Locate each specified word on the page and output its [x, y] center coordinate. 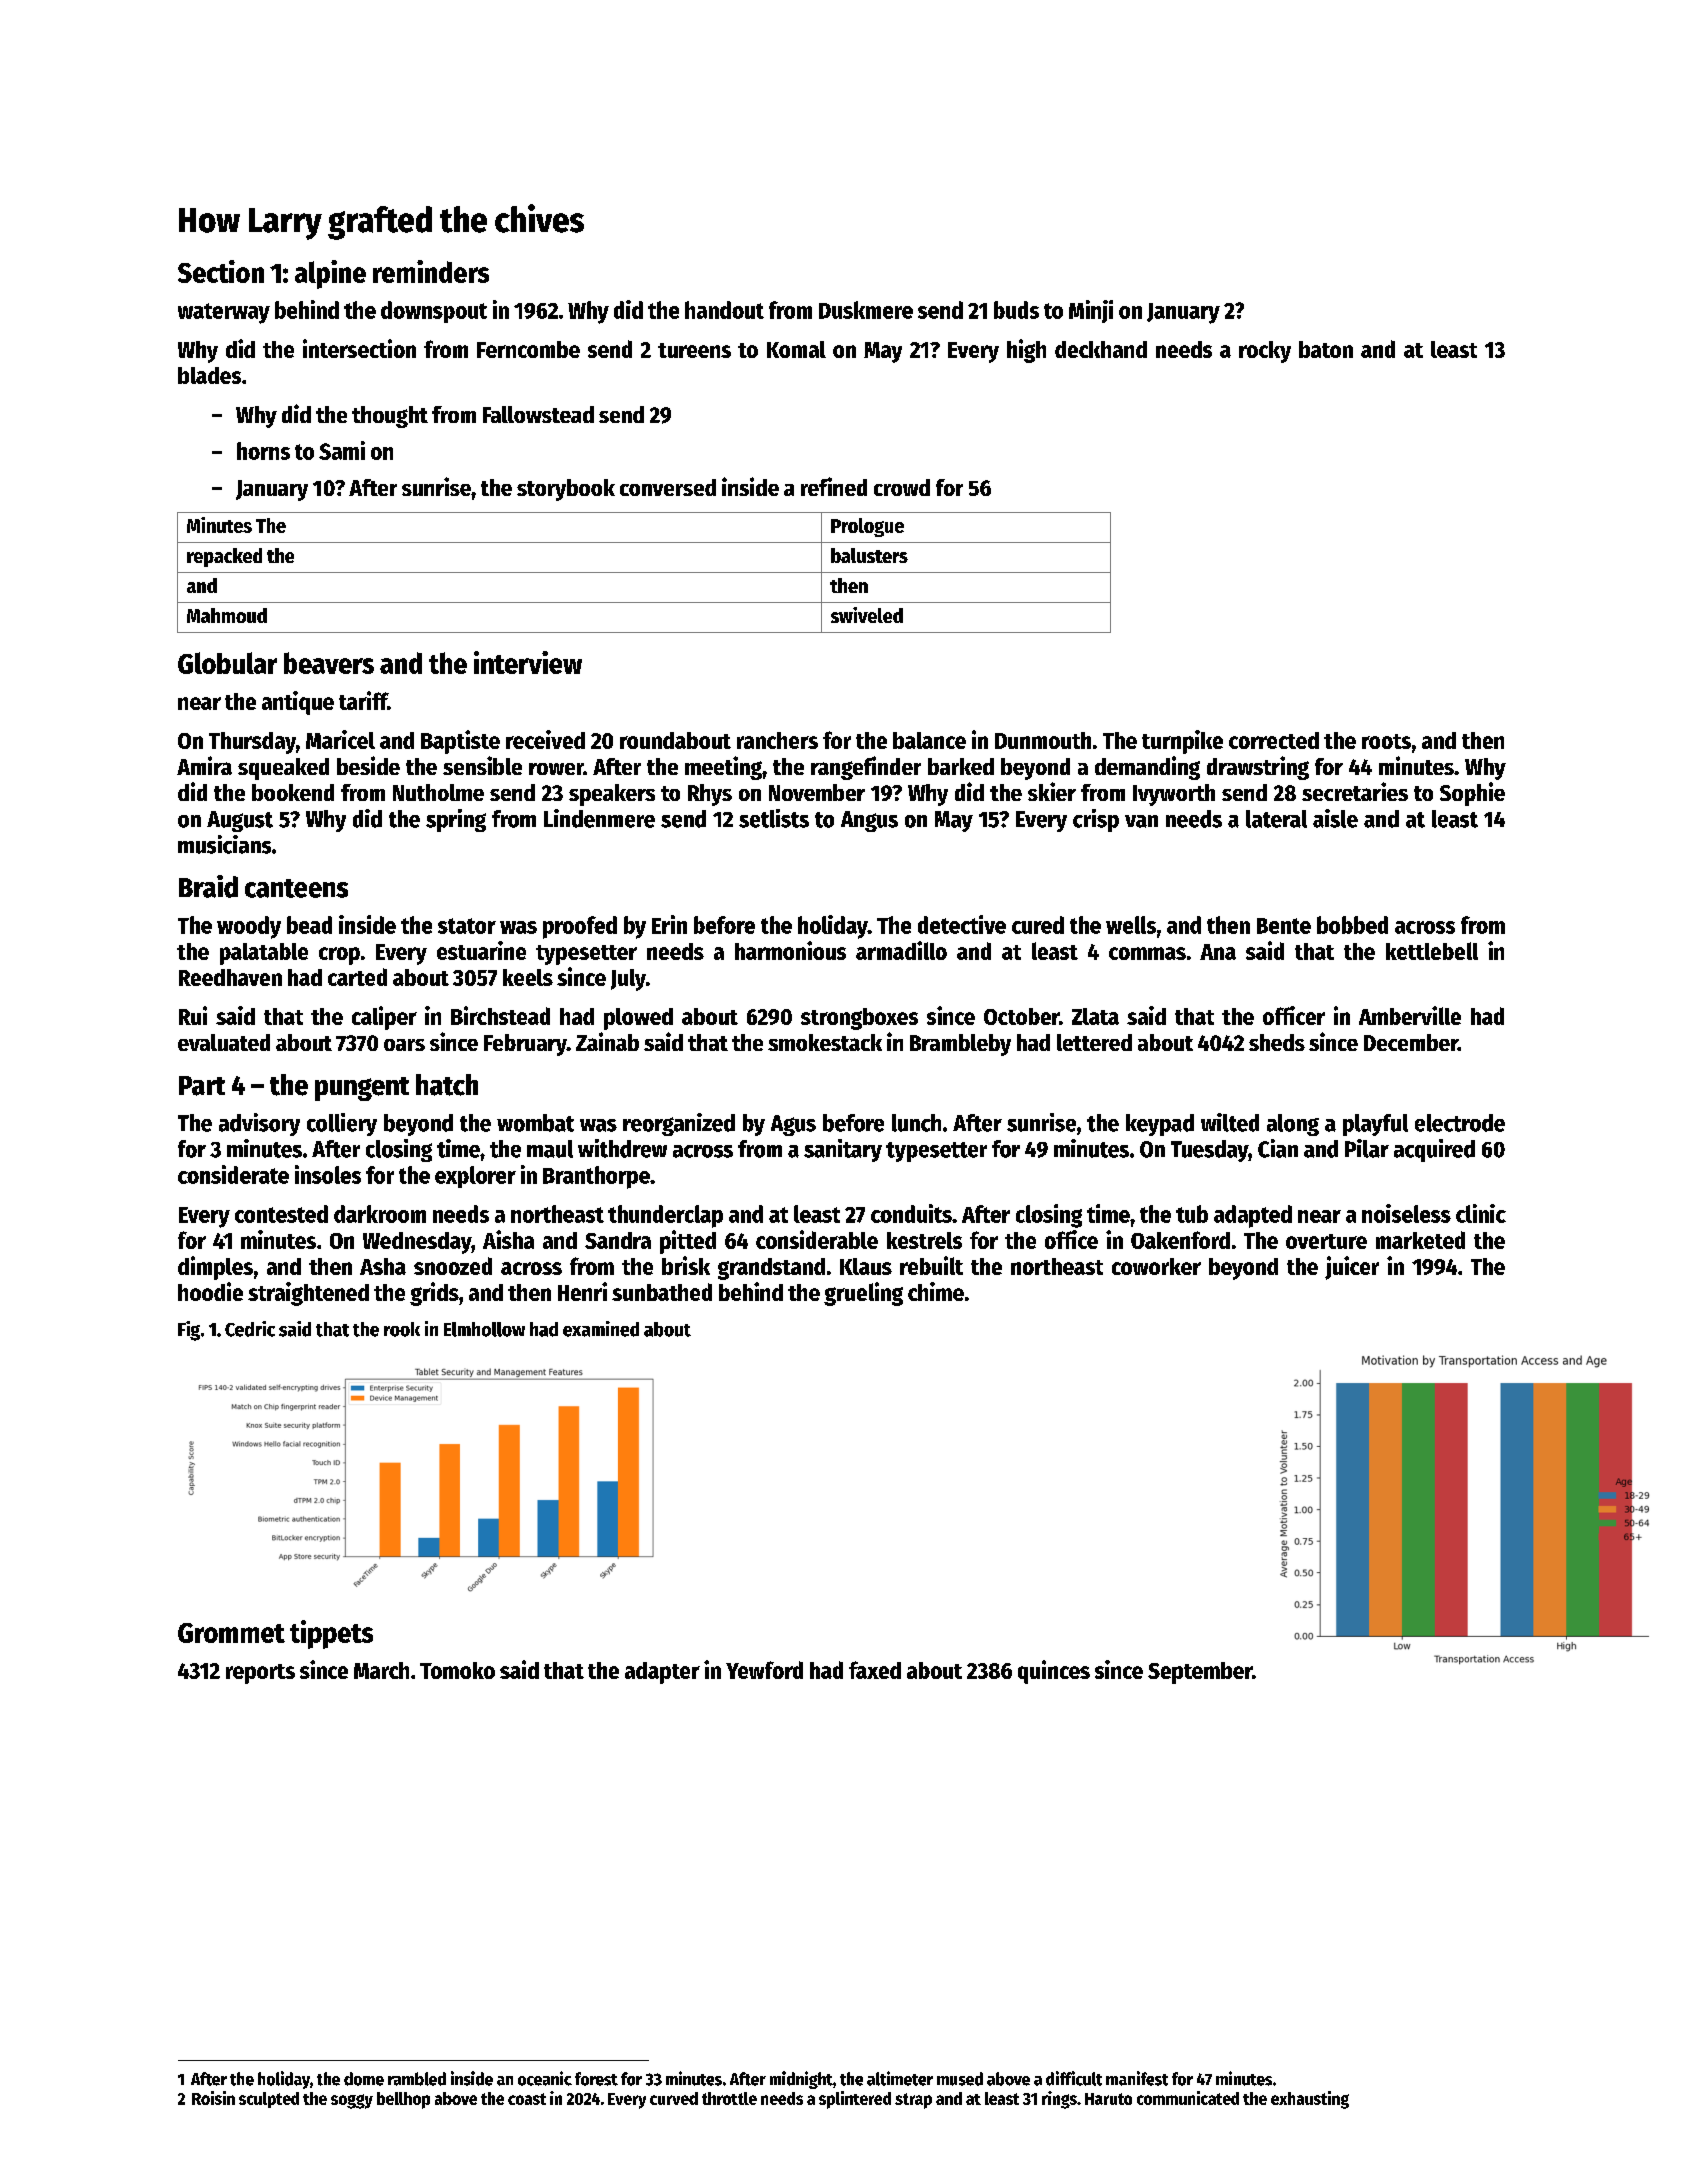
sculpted [269, 2100]
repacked [224, 557]
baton [1326, 349]
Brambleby [960, 1045]
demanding [1147, 768]
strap [913, 2101]
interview [528, 662]
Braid [208, 886]
